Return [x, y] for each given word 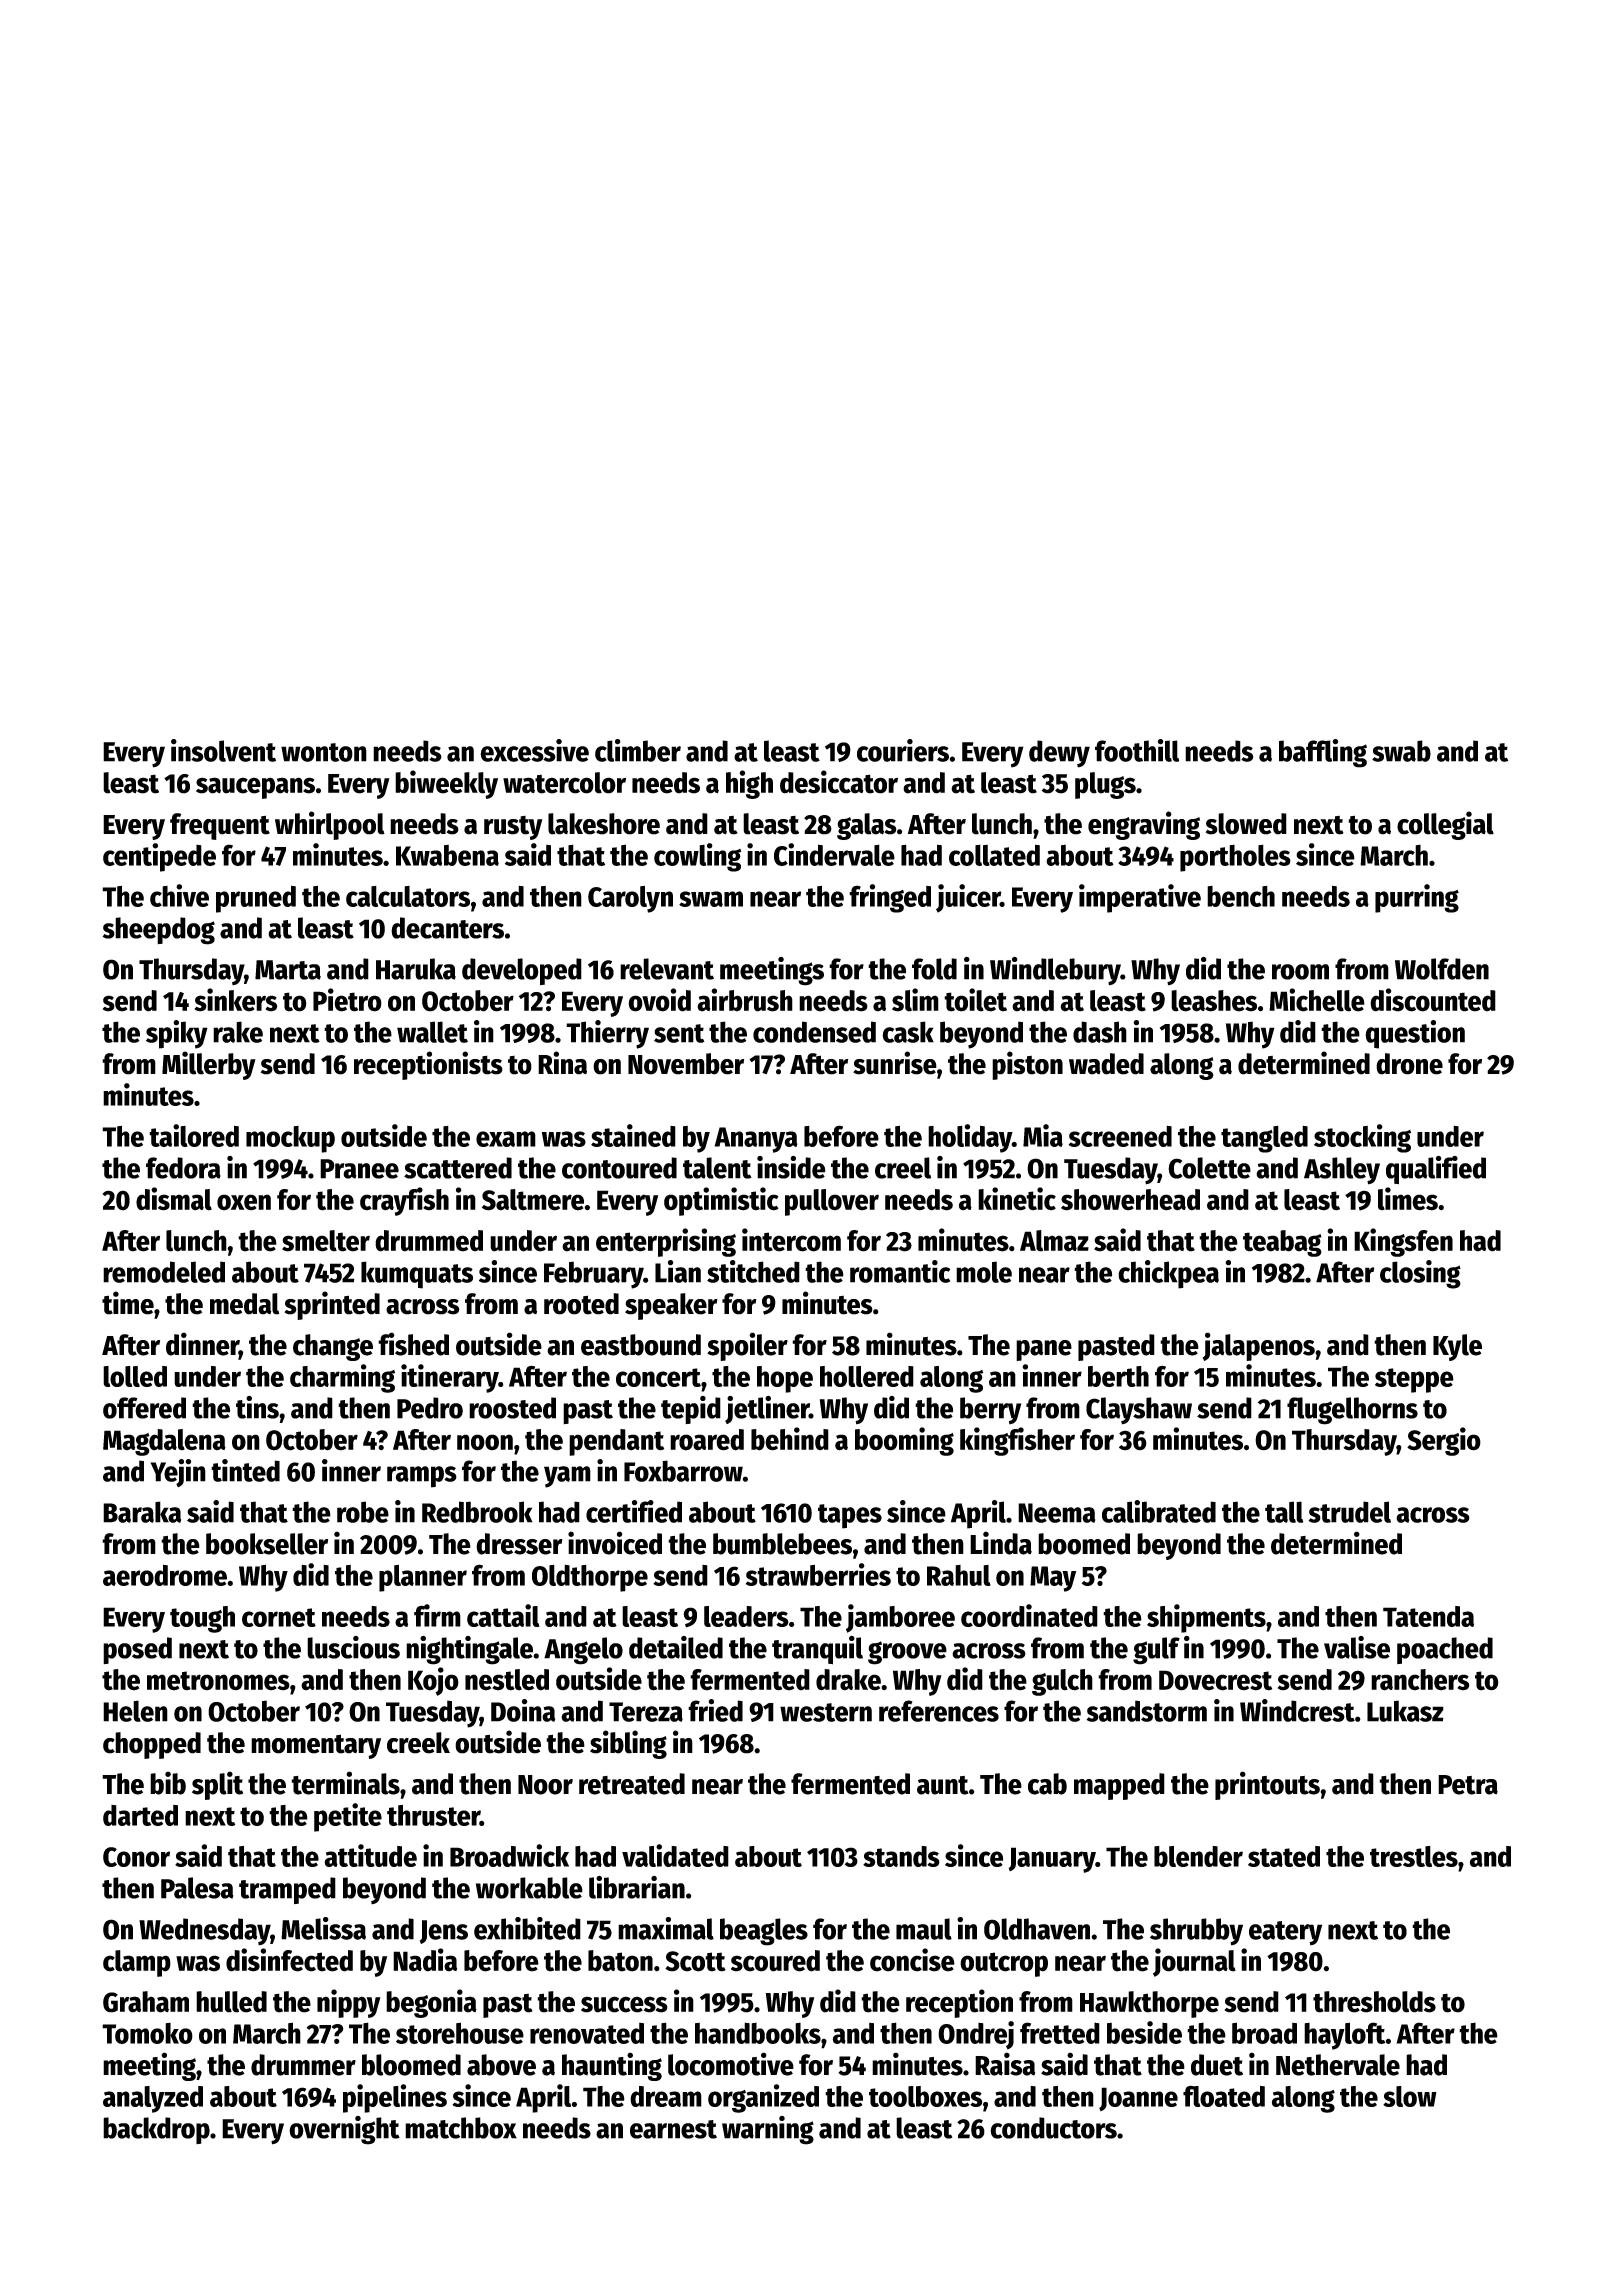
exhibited [527, 1928]
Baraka [142, 1512]
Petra [1468, 1785]
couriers [903, 750]
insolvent [223, 750]
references [939, 1711]
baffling [1323, 753]
